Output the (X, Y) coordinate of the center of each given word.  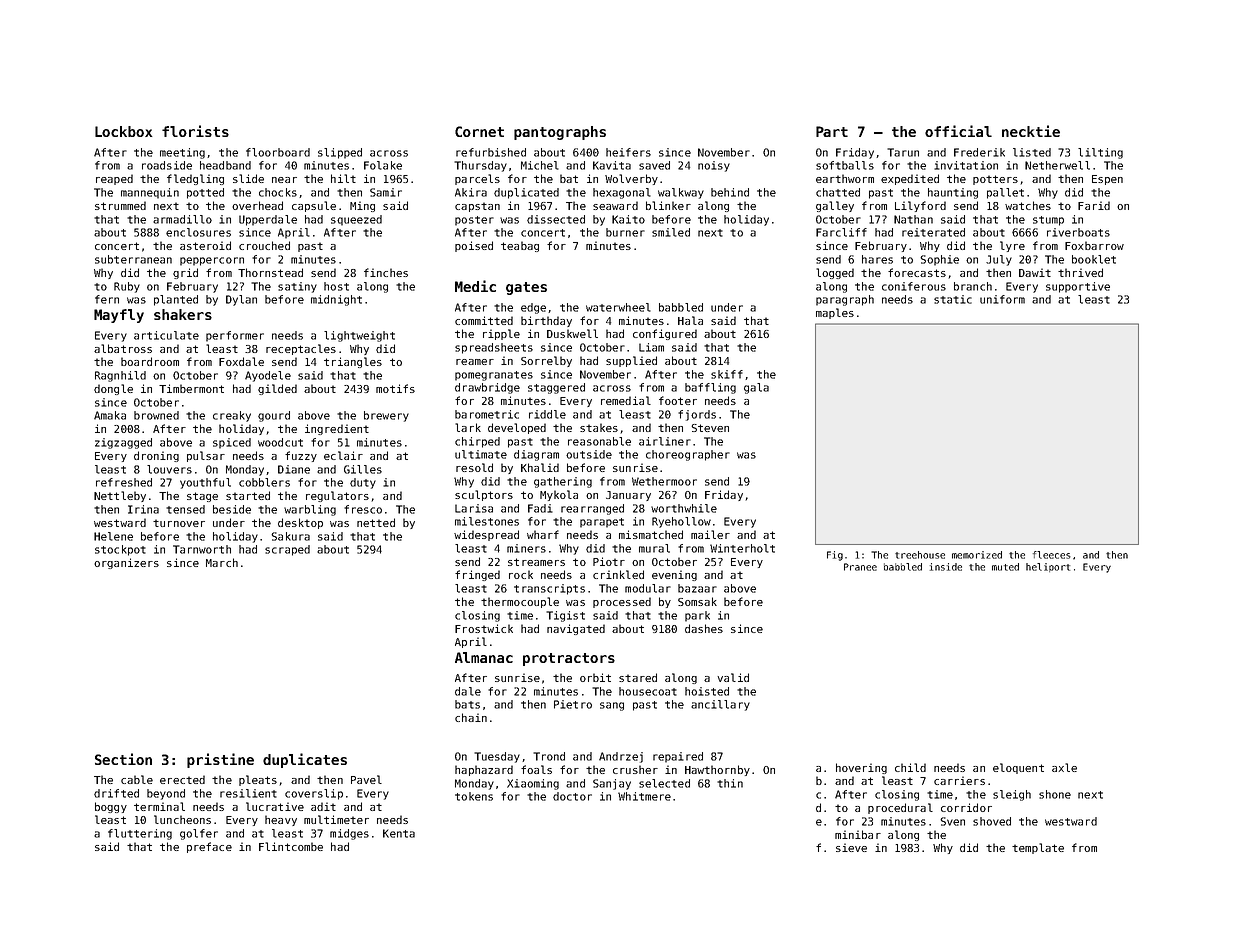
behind (730, 192)
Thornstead (270, 272)
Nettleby (120, 496)
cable (137, 779)
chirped (477, 442)
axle (1064, 767)
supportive (1078, 287)
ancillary (720, 705)
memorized (977, 555)
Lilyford (920, 206)
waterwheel (618, 307)
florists (195, 131)
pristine (220, 760)
